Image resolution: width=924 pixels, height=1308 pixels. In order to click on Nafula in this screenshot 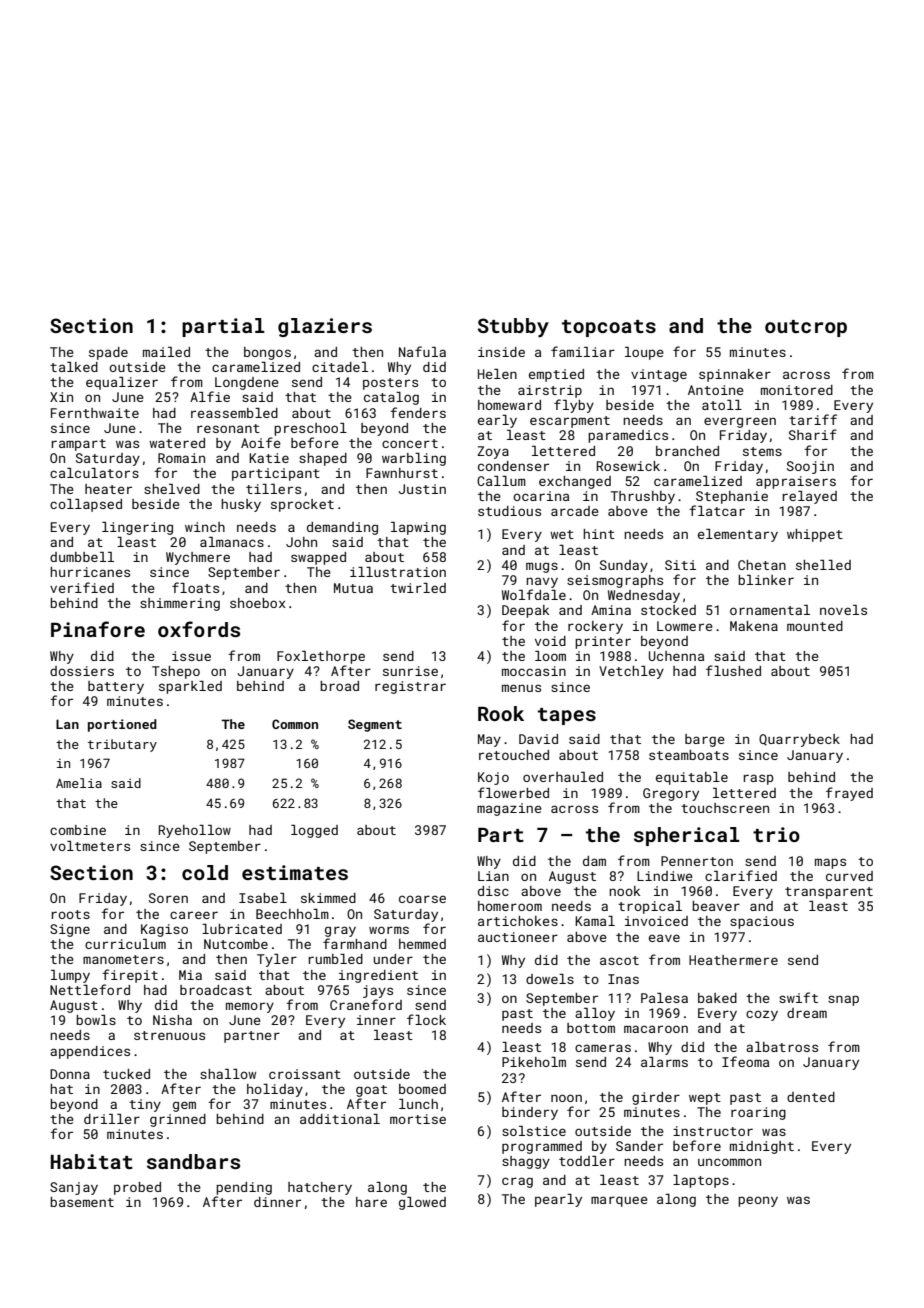, I will do `click(422, 351)`.
